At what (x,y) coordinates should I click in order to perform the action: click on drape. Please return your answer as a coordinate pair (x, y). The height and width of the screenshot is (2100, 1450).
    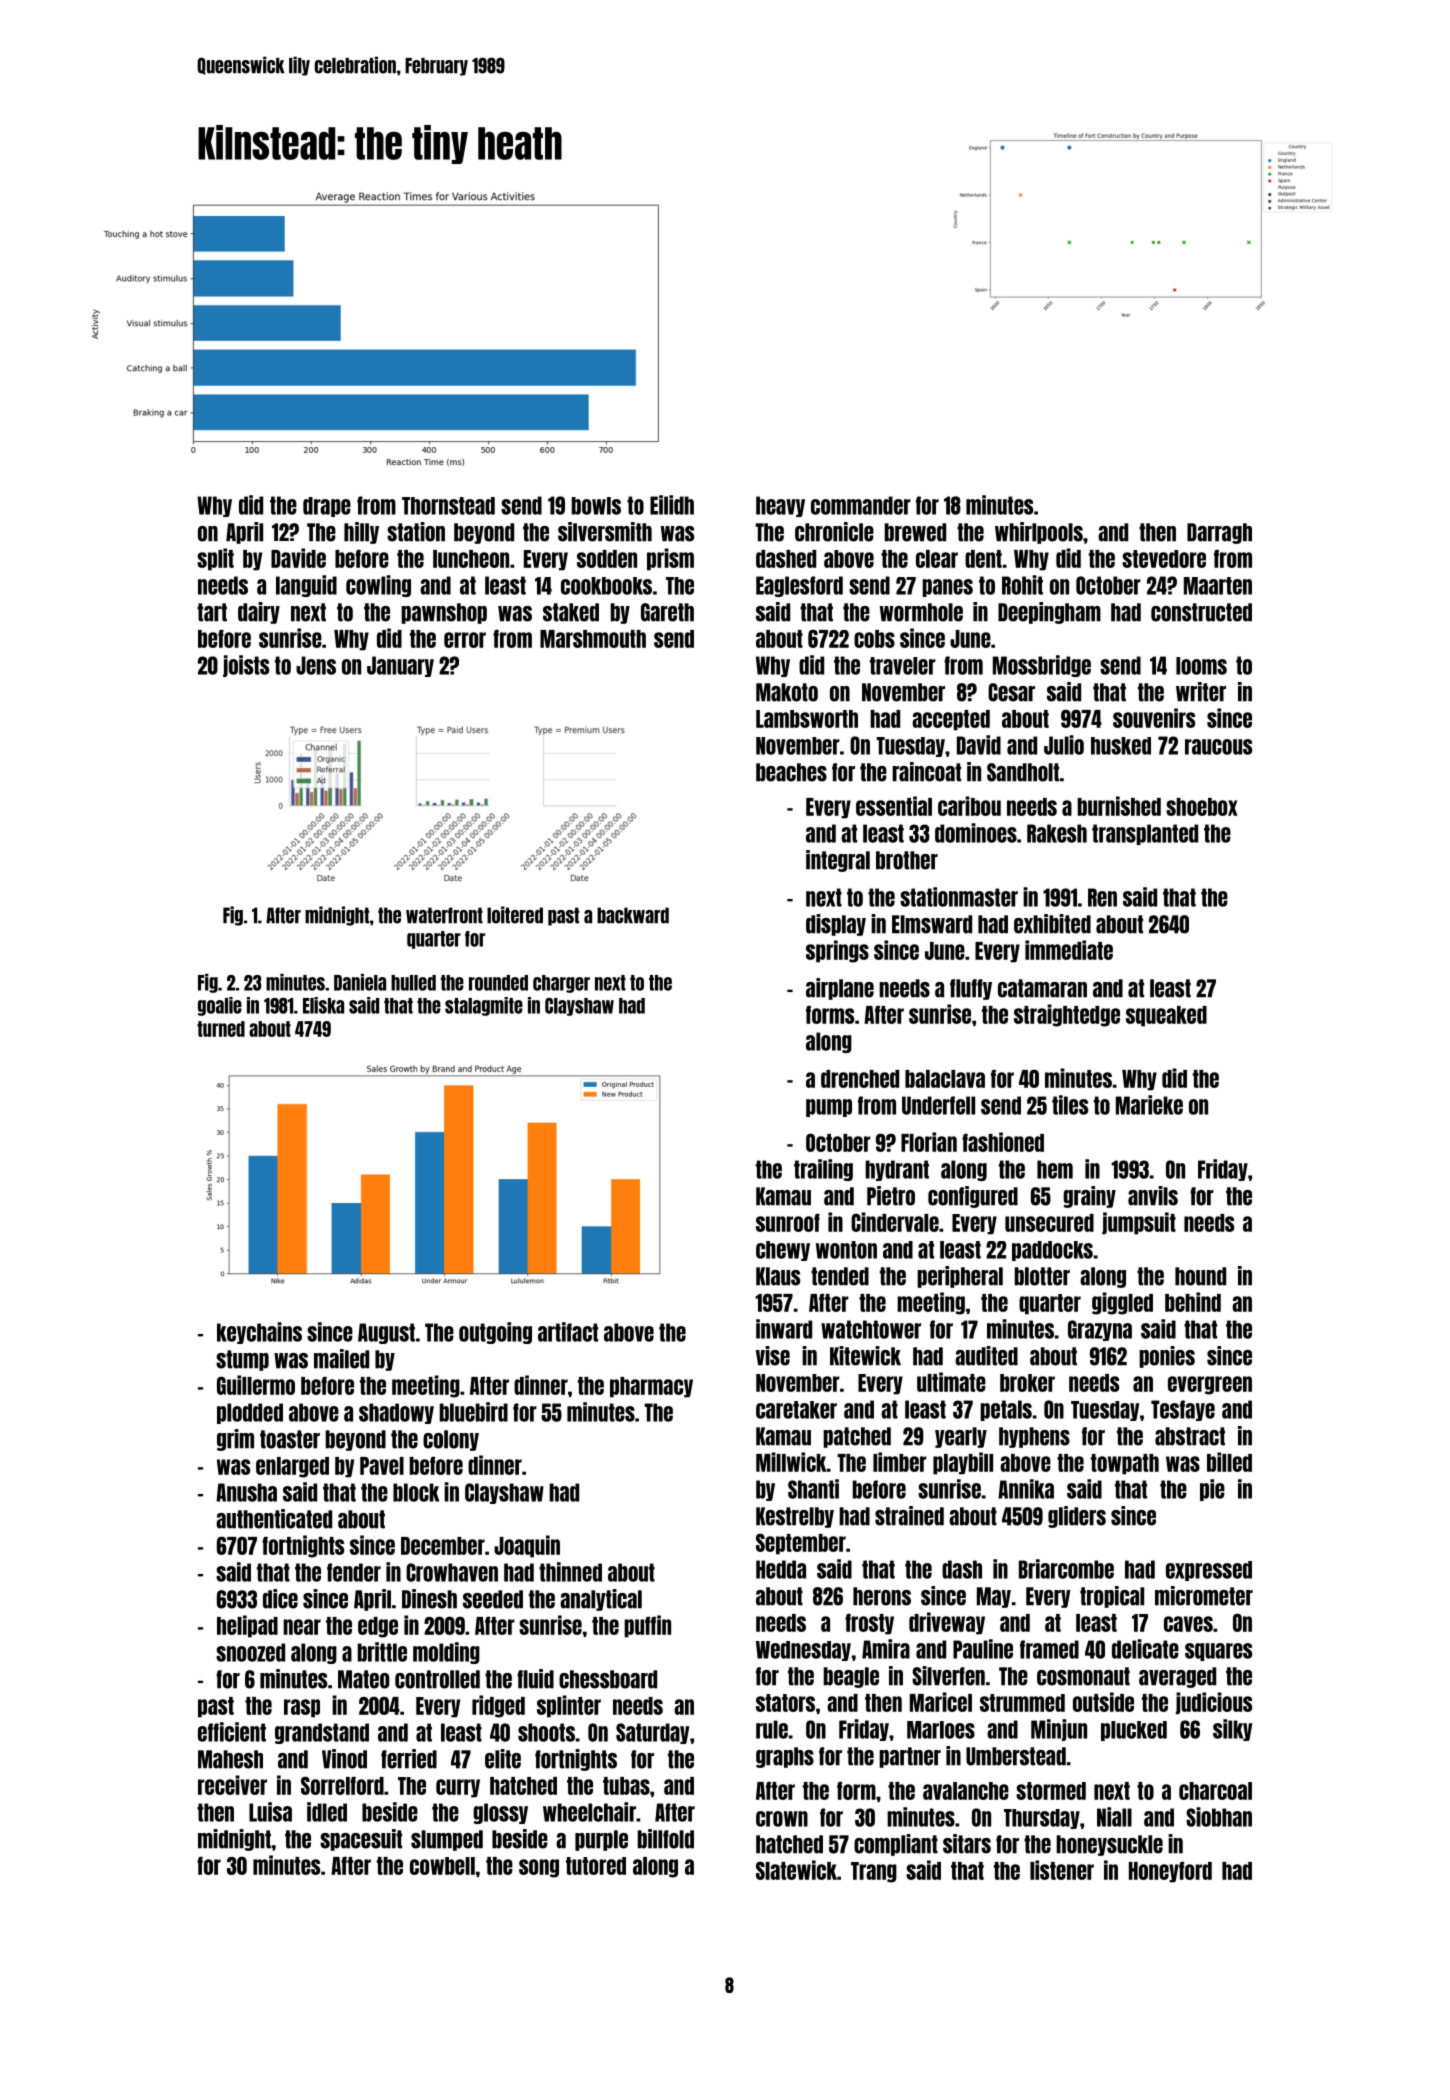
    Looking at the image, I should click on (327, 507).
